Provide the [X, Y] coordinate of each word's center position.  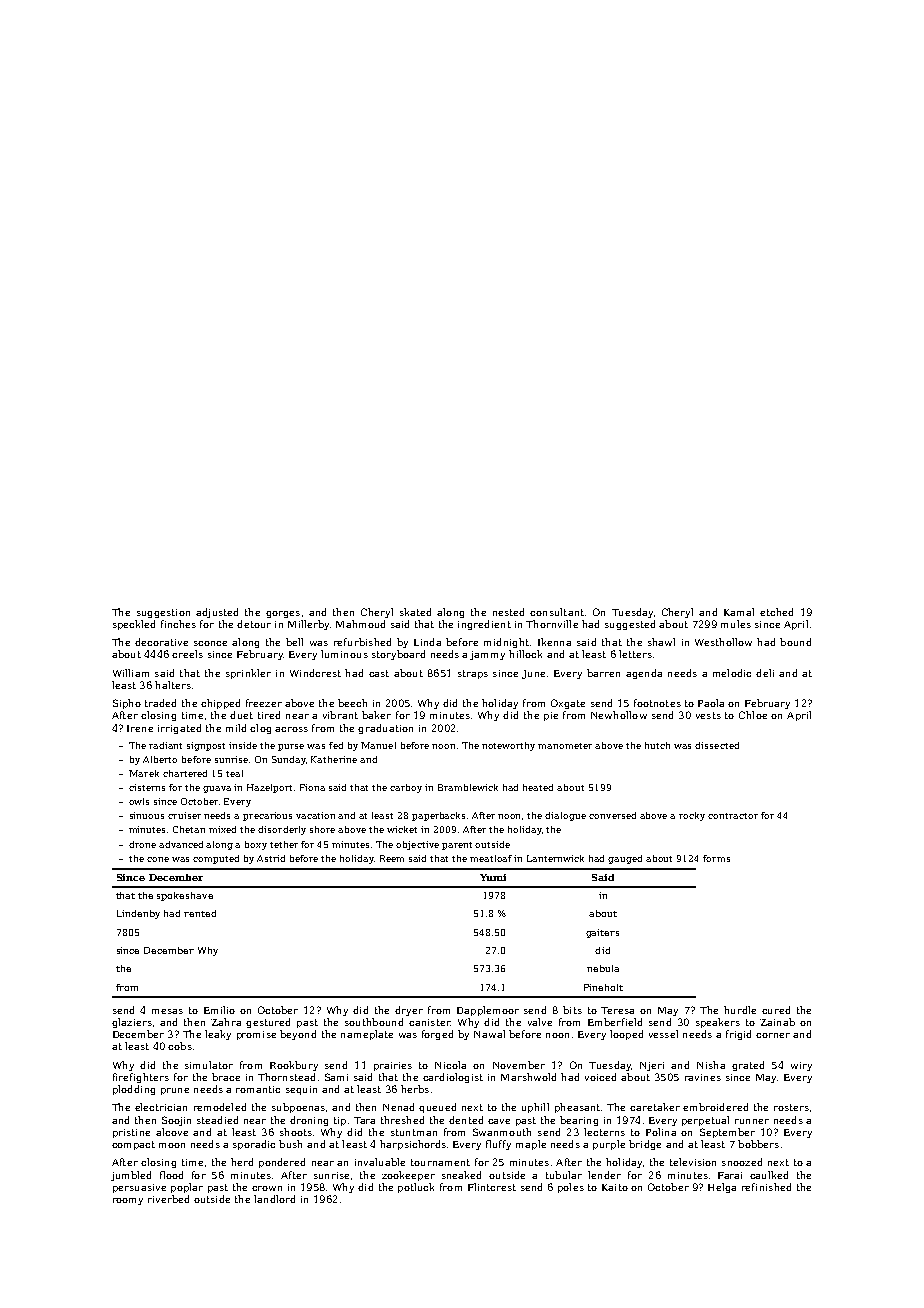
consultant [557, 612]
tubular [564, 1175]
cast [379, 673]
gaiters [602, 933]
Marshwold [528, 1077]
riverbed [168, 1199]
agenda [644, 674]
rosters [791, 1107]
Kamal [739, 612]
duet [241, 715]
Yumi [493, 877]
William [131, 673]
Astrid [271, 858]
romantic [258, 1089]
